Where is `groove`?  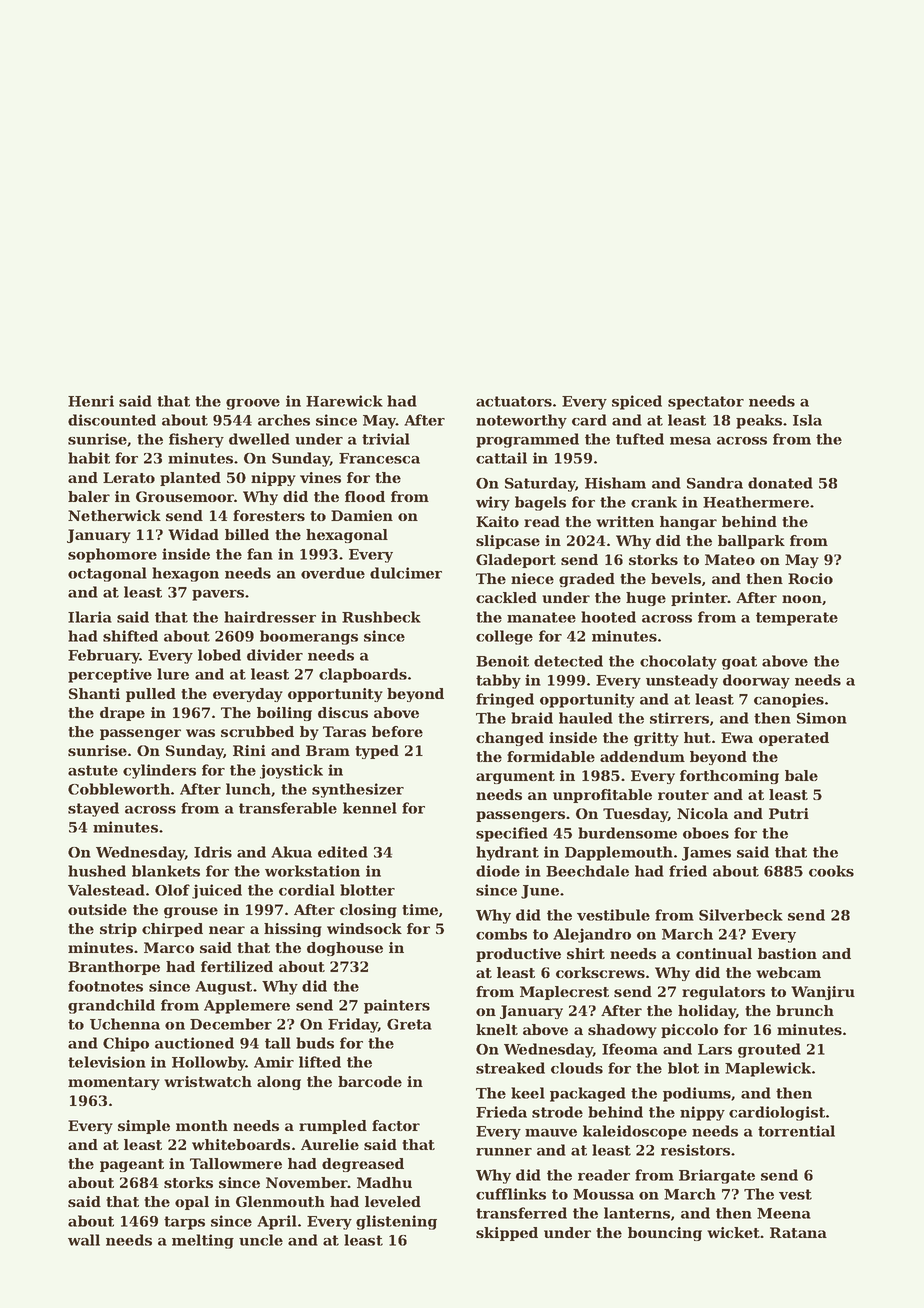
groove is located at coordinates (253, 404).
